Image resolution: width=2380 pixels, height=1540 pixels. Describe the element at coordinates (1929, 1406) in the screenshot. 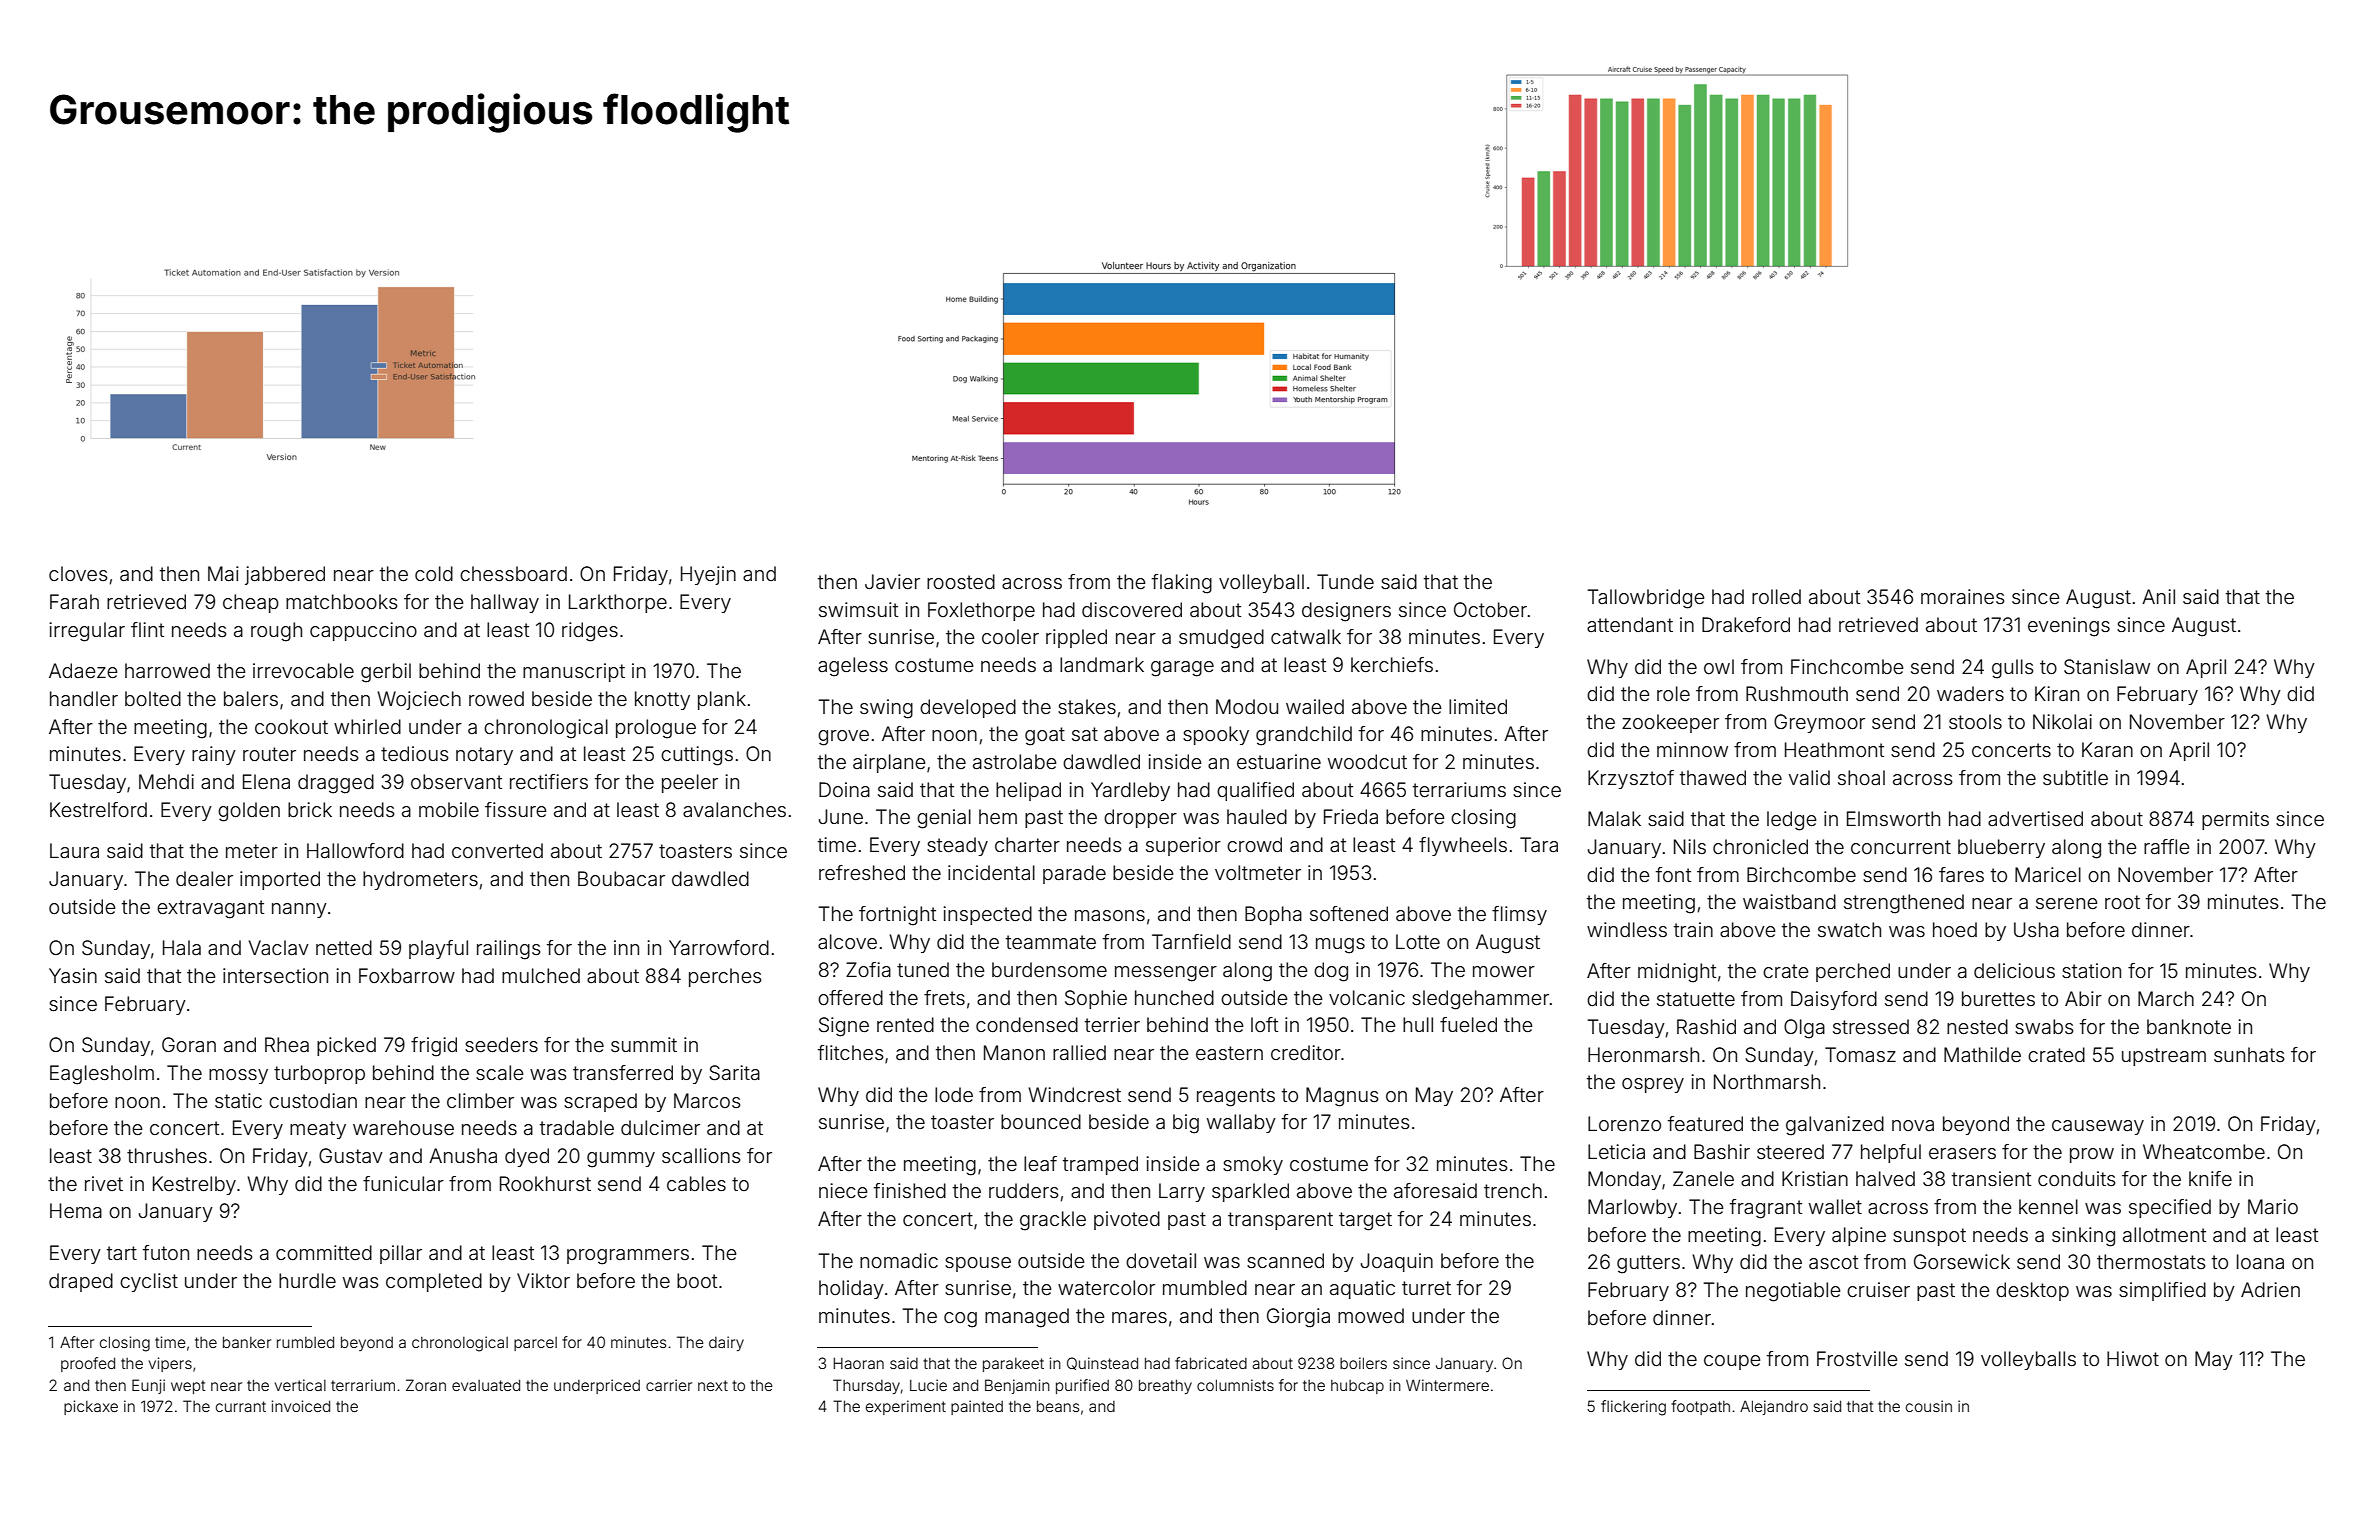

I see `cousin` at that location.
